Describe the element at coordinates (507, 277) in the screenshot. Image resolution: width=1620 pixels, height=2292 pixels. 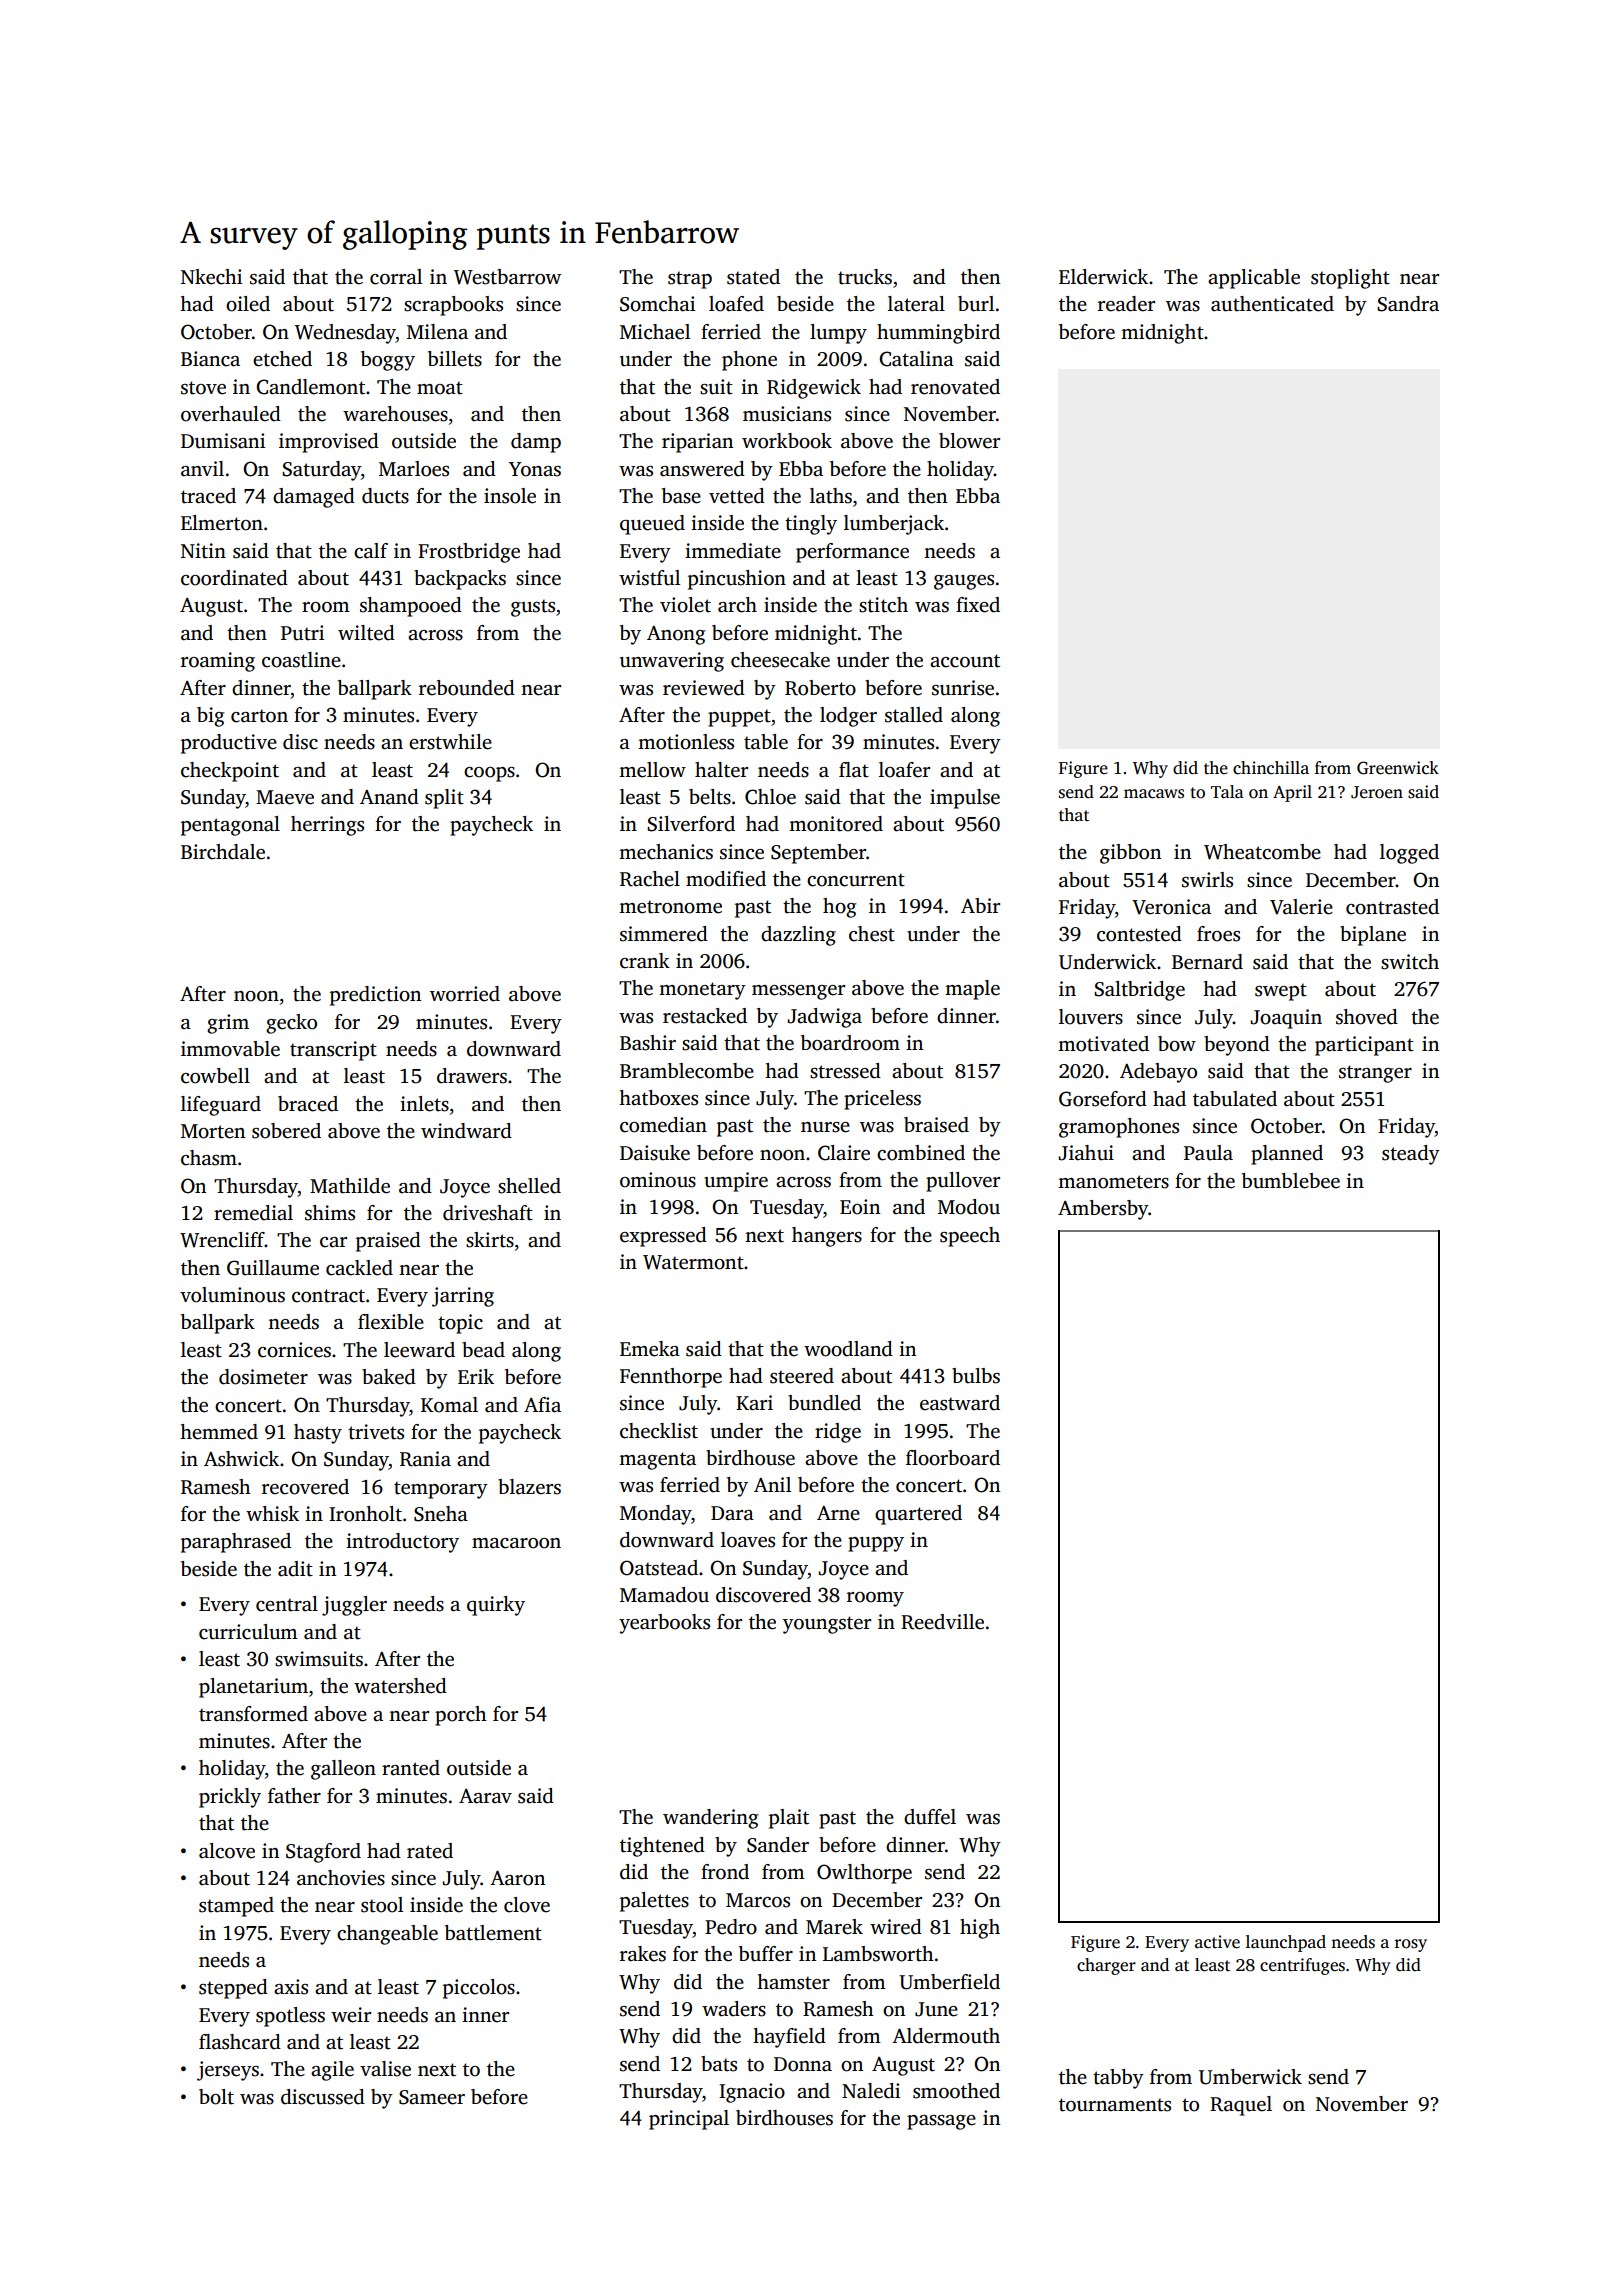
I see `Westbarrow` at that location.
